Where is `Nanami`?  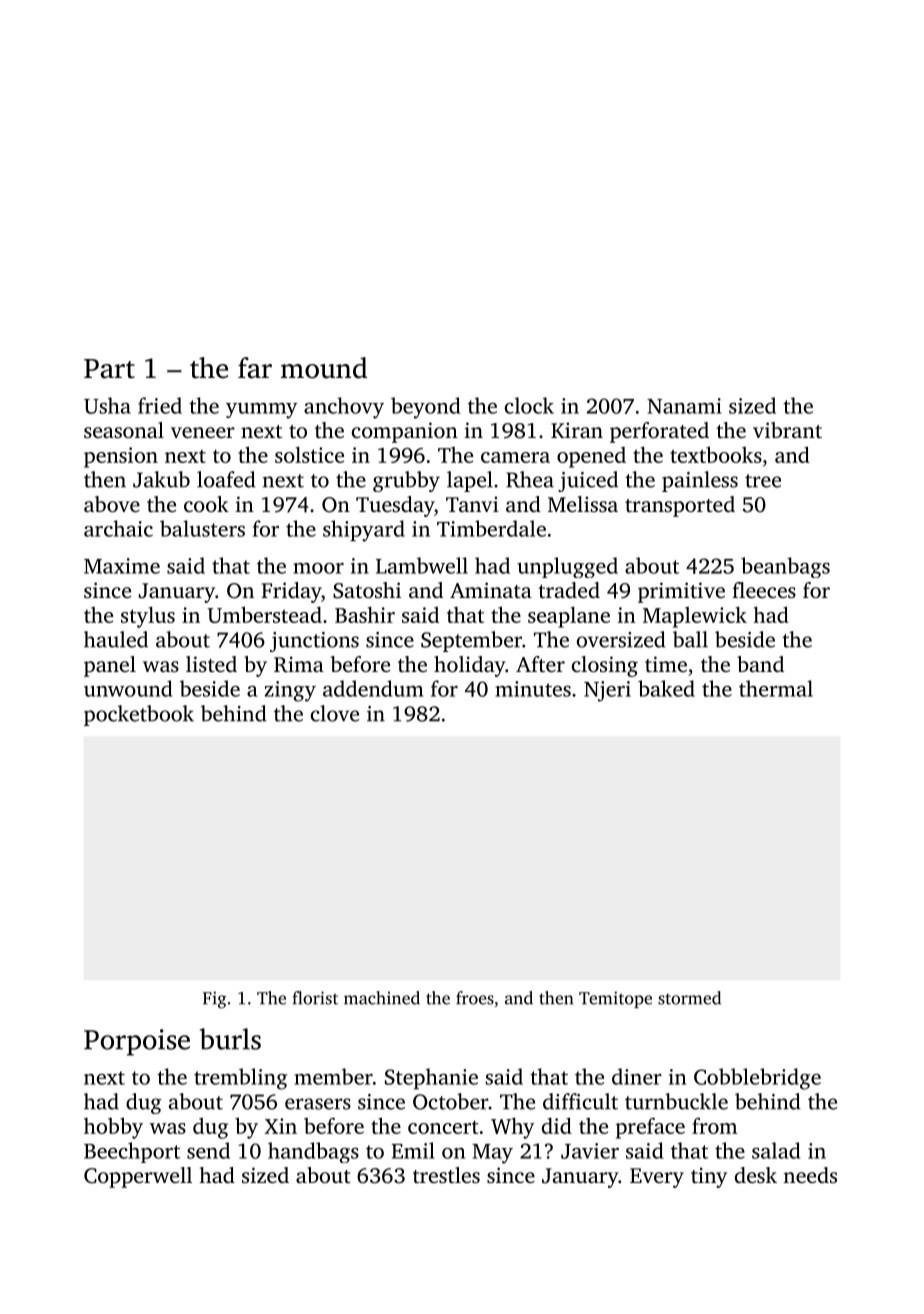 Nanami is located at coordinates (684, 406).
